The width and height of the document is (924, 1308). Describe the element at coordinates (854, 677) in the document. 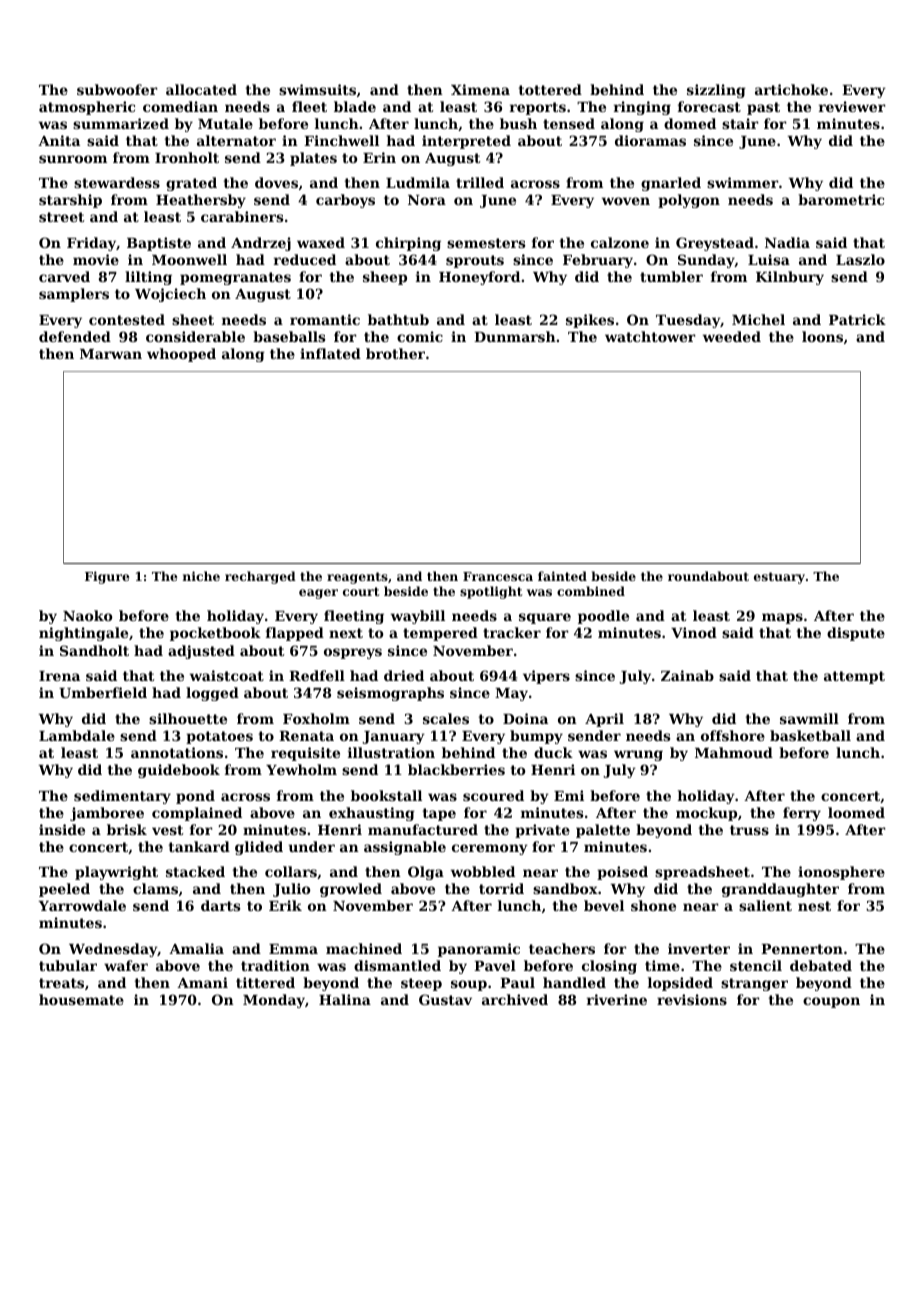

I see `attempt` at that location.
